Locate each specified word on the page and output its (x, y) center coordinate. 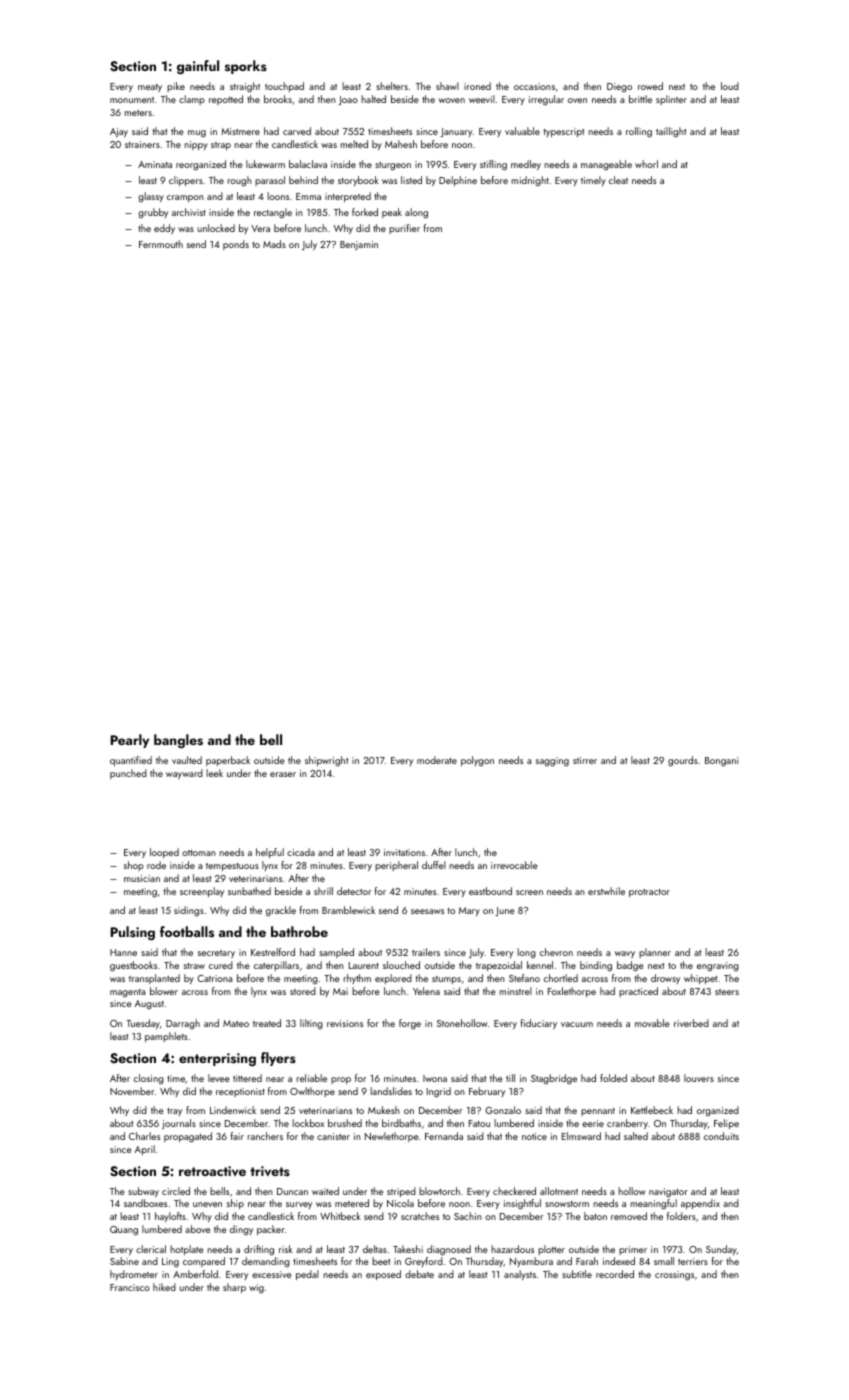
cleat (618, 180)
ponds (236, 245)
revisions (345, 1023)
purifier (404, 229)
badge (630, 966)
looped (164, 853)
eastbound (490, 891)
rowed (650, 86)
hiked (164, 1287)
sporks (246, 67)
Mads (274, 244)
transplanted (154, 979)
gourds (683, 761)
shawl (447, 86)
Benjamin (359, 245)
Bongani (721, 762)
